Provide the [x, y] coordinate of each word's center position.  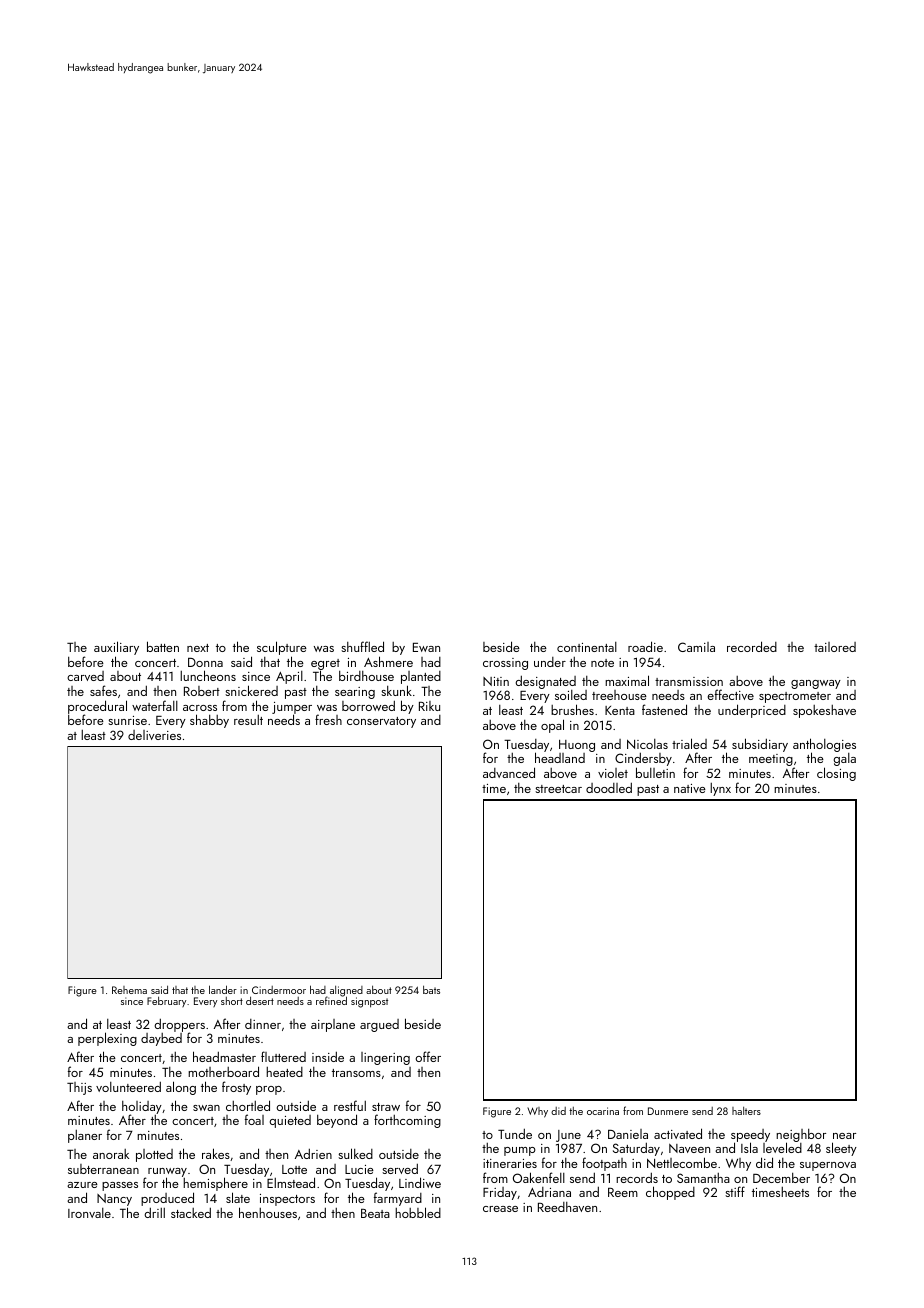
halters [746, 1111]
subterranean [103, 1169]
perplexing [107, 1039]
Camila [696, 647]
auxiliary [116, 648]
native [690, 788]
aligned [346, 991]
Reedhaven [567, 1207]
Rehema [129, 990]
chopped [670, 1193]
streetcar [558, 789]
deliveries [154, 735]
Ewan [426, 647]
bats [431, 989]
